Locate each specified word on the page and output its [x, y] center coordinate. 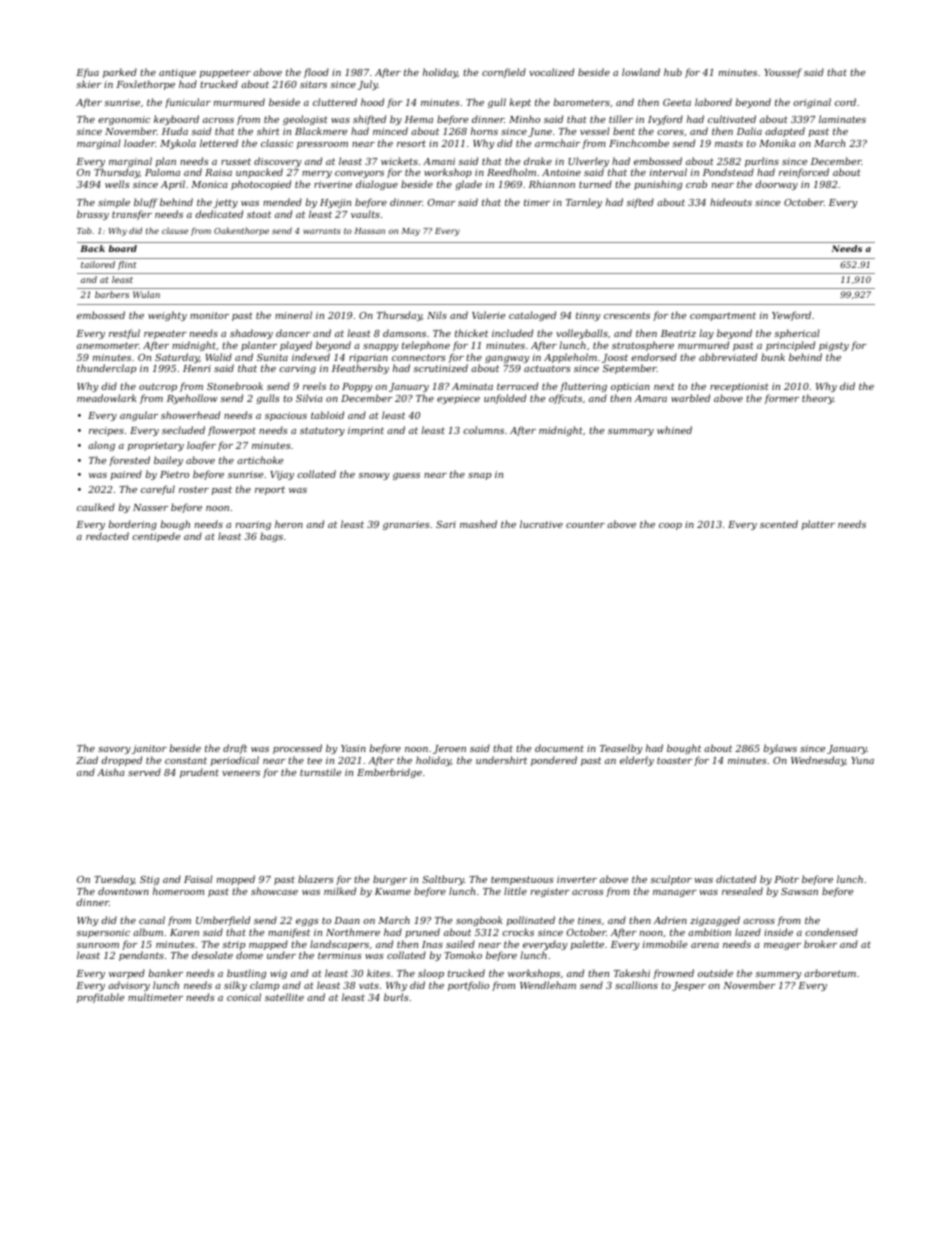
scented [779, 524]
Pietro [174, 474]
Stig [149, 880]
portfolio [468, 986]
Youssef [783, 73]
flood [316, 73]
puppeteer [225, 73]
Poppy [357, 387]
